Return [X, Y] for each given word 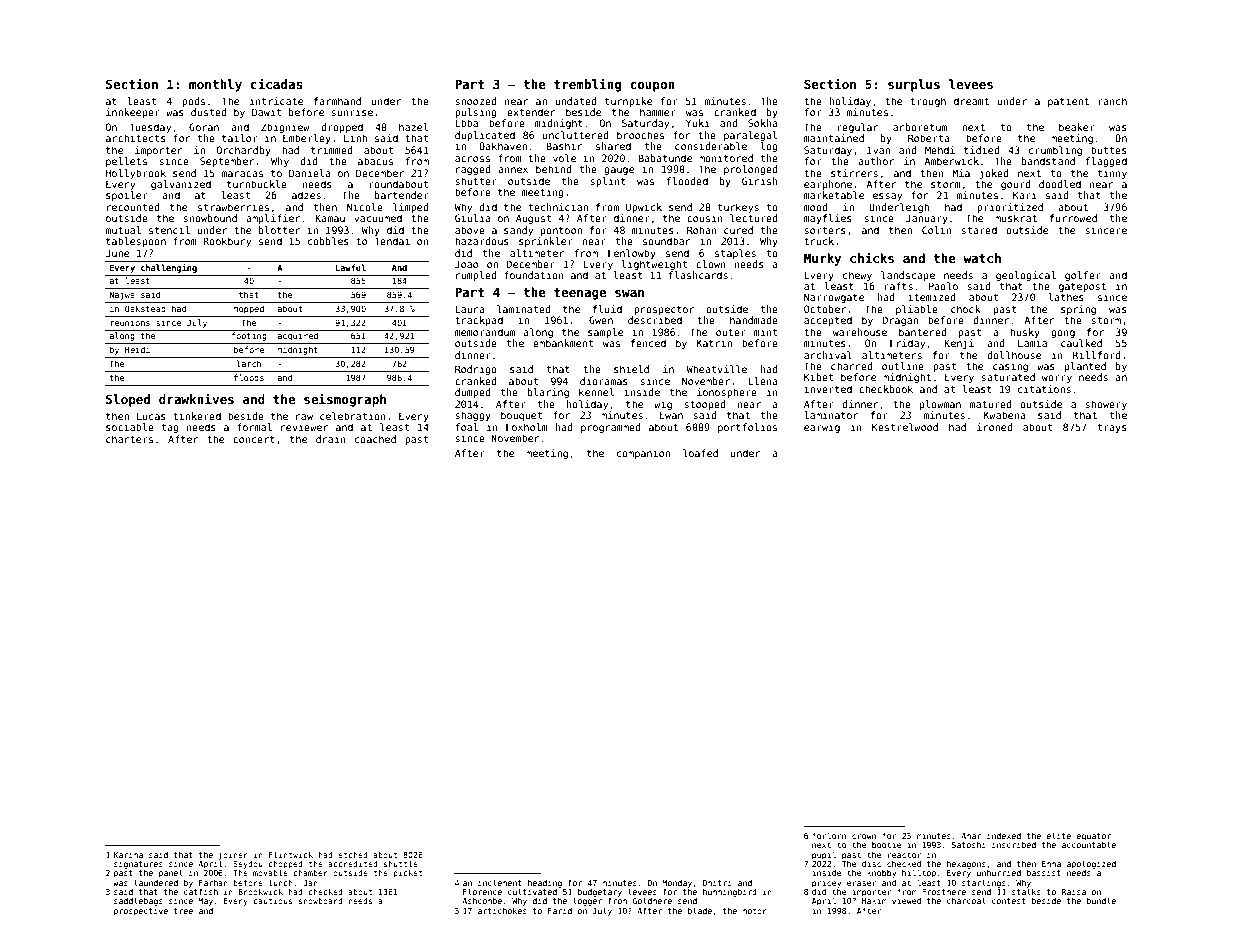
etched [353, 855]
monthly [215, 85]
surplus [914, 85]
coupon [652, 87]
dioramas [604, 381]
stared [979, 230]
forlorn [829, 835]
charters [129, 439]
